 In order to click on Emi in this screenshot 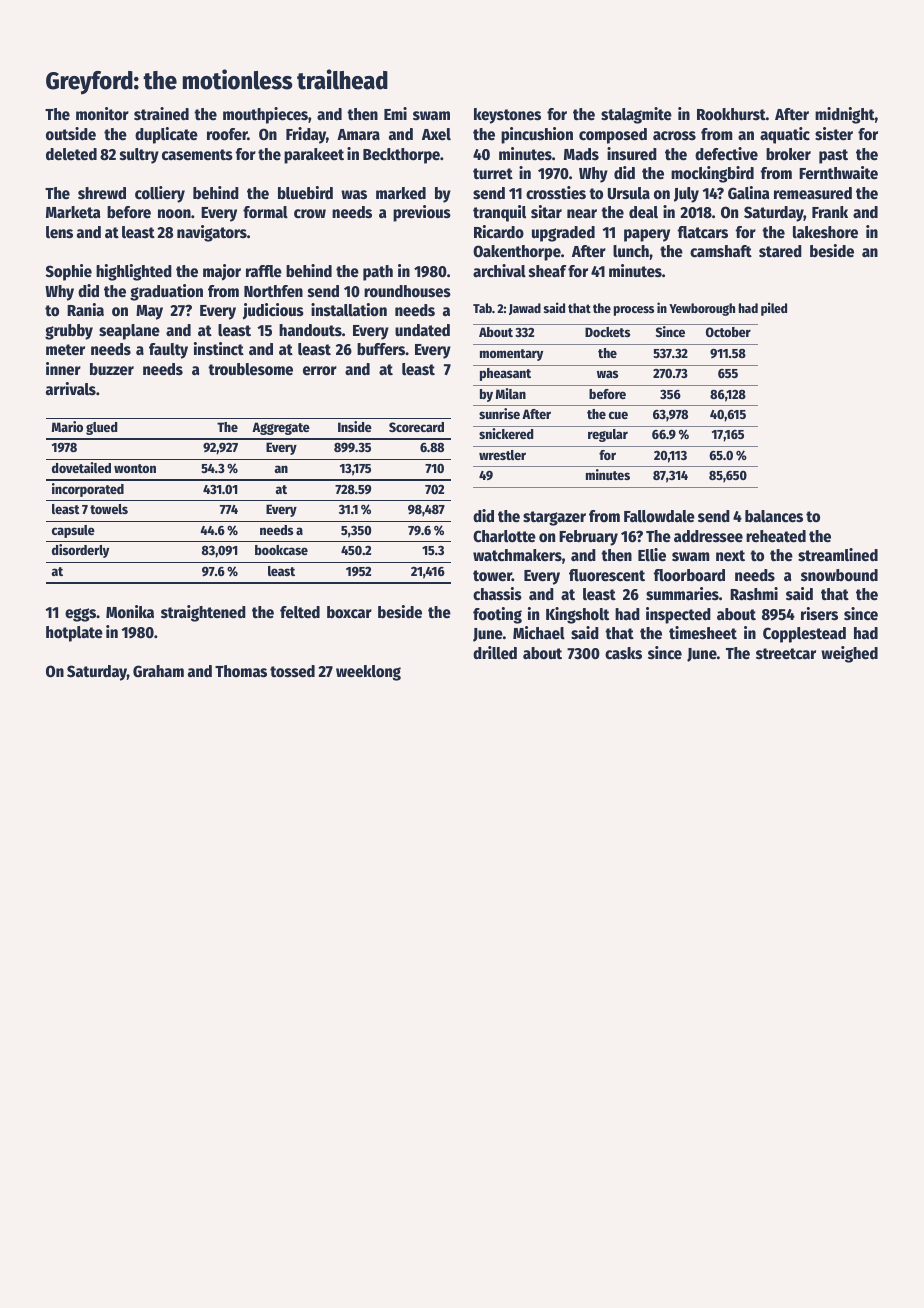, I will do `click(395, 113)`.
